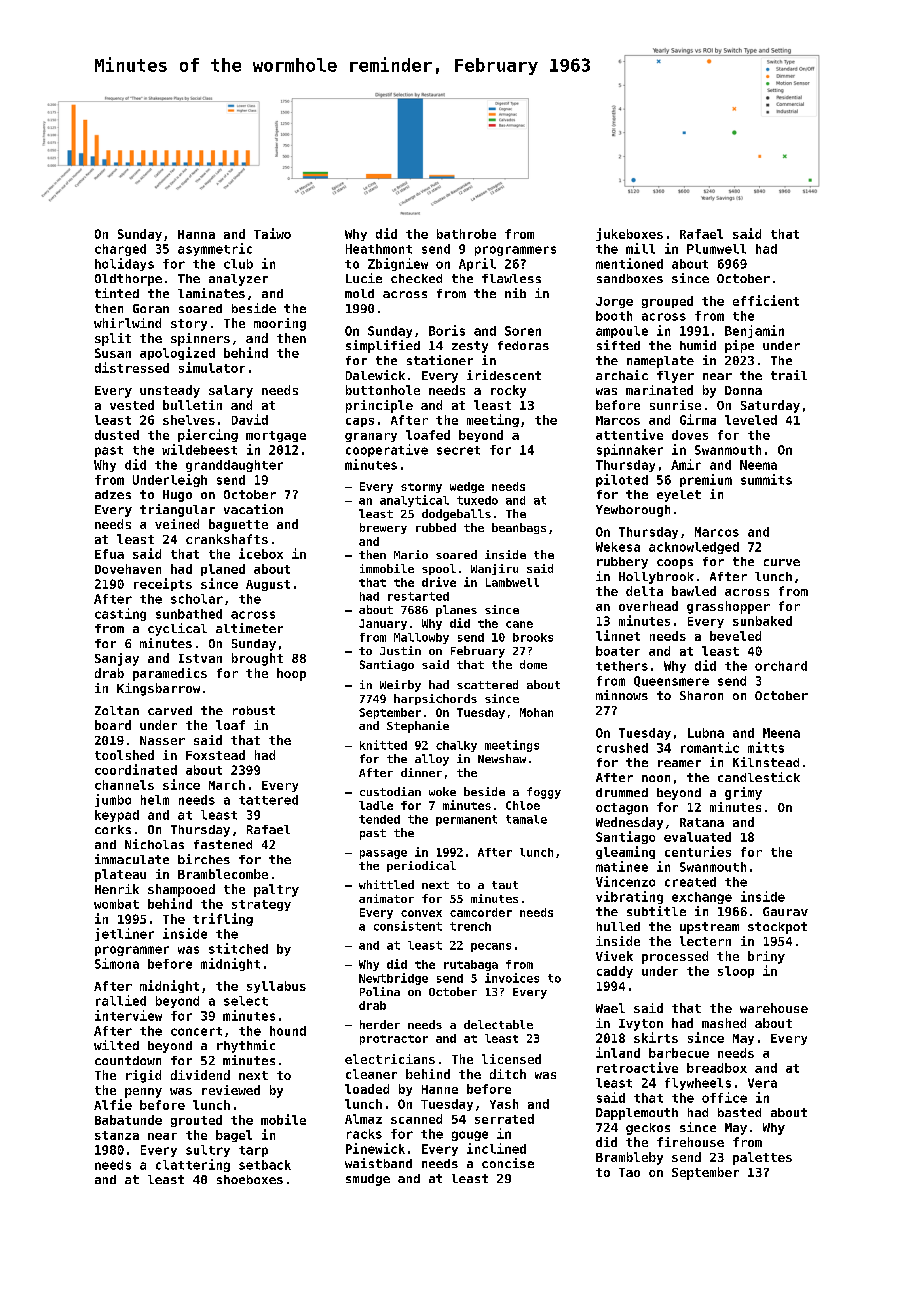  What do you see at coordinates (109, 554) in the image?
I see `Efua` at bounding box center [109, 554].
